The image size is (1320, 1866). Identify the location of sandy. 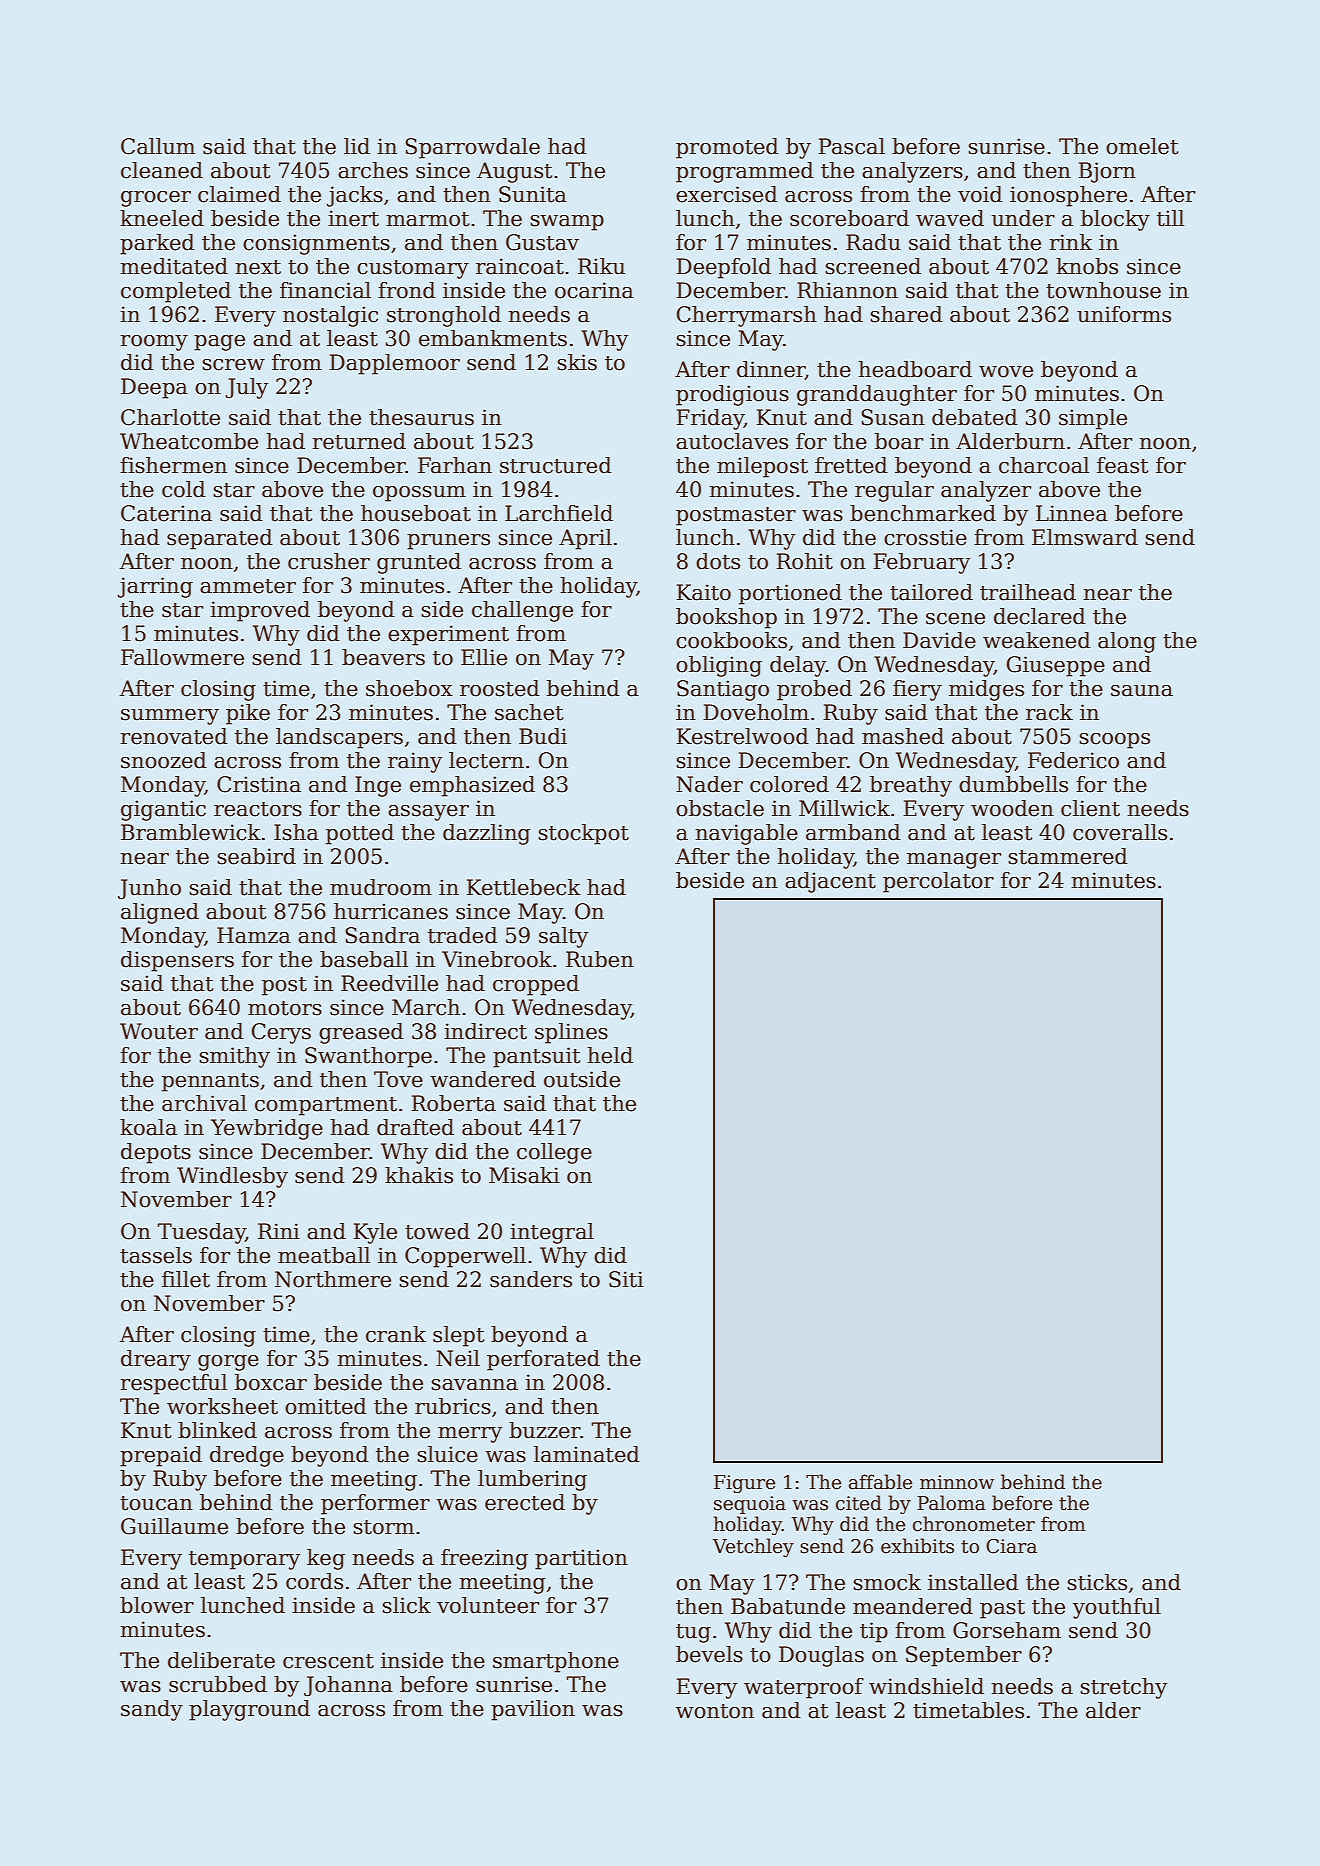
(152, 1710).
